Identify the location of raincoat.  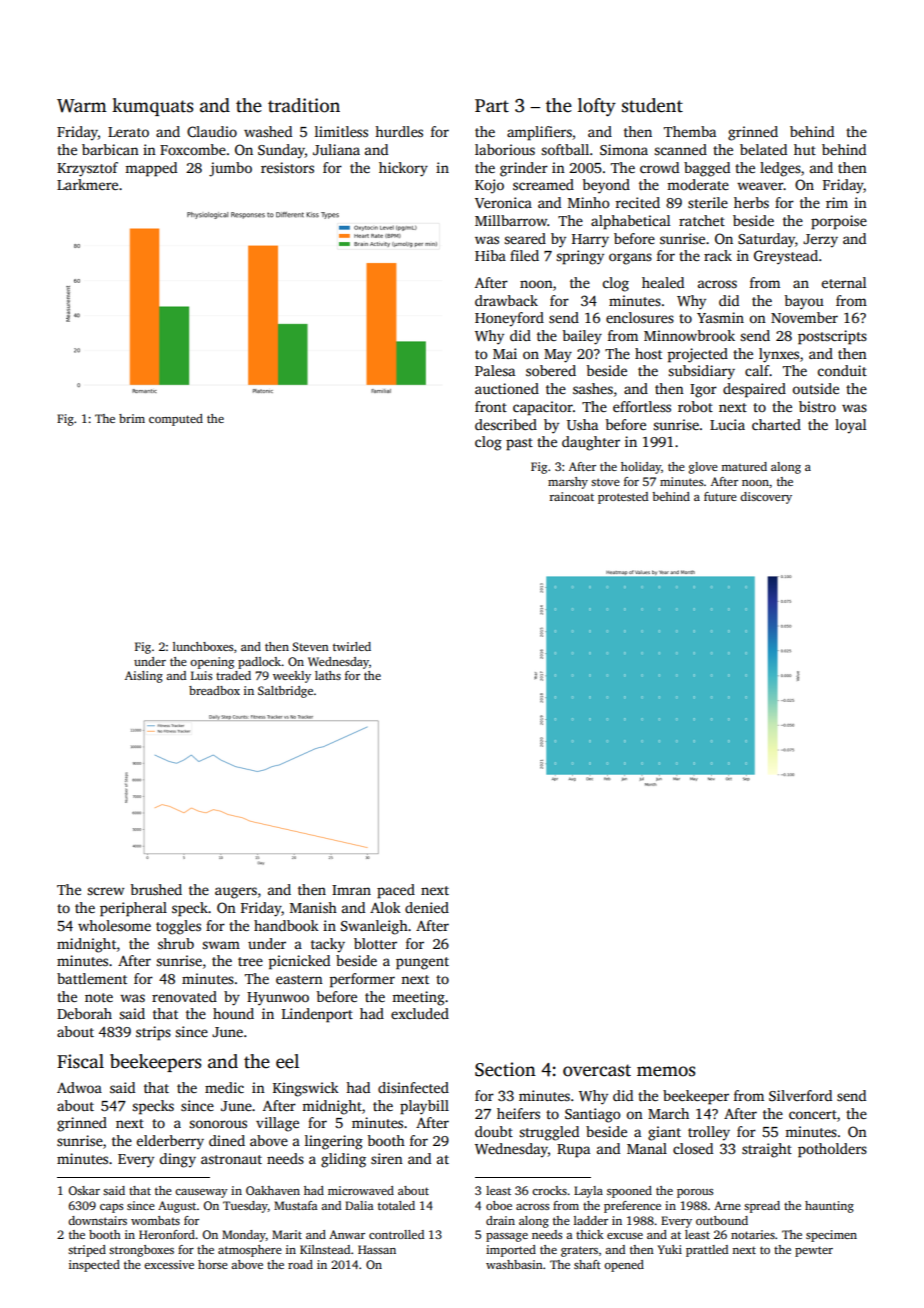
(571, 496).
